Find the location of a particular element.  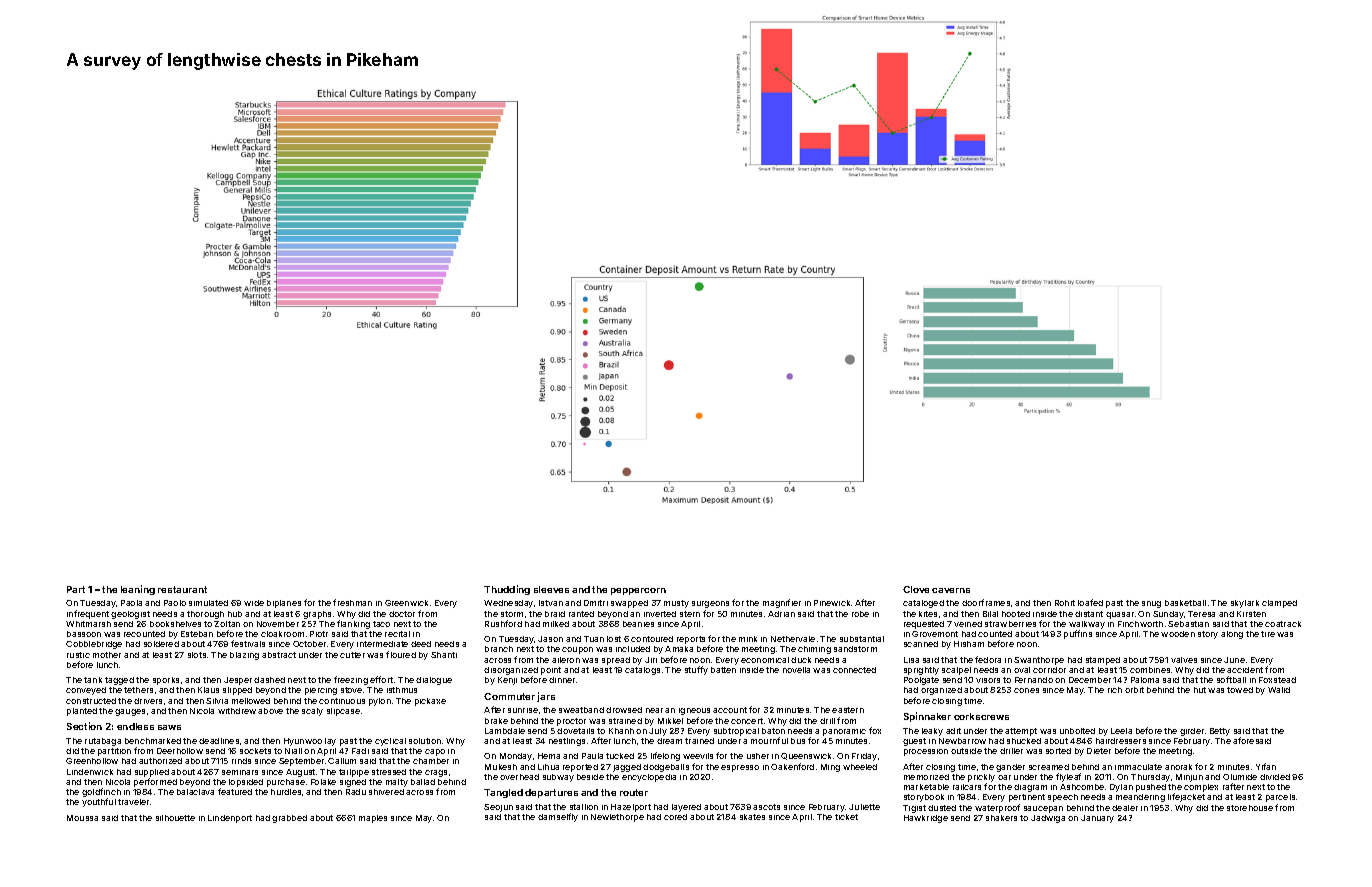

mournful is located at coordinates (769, 740).
